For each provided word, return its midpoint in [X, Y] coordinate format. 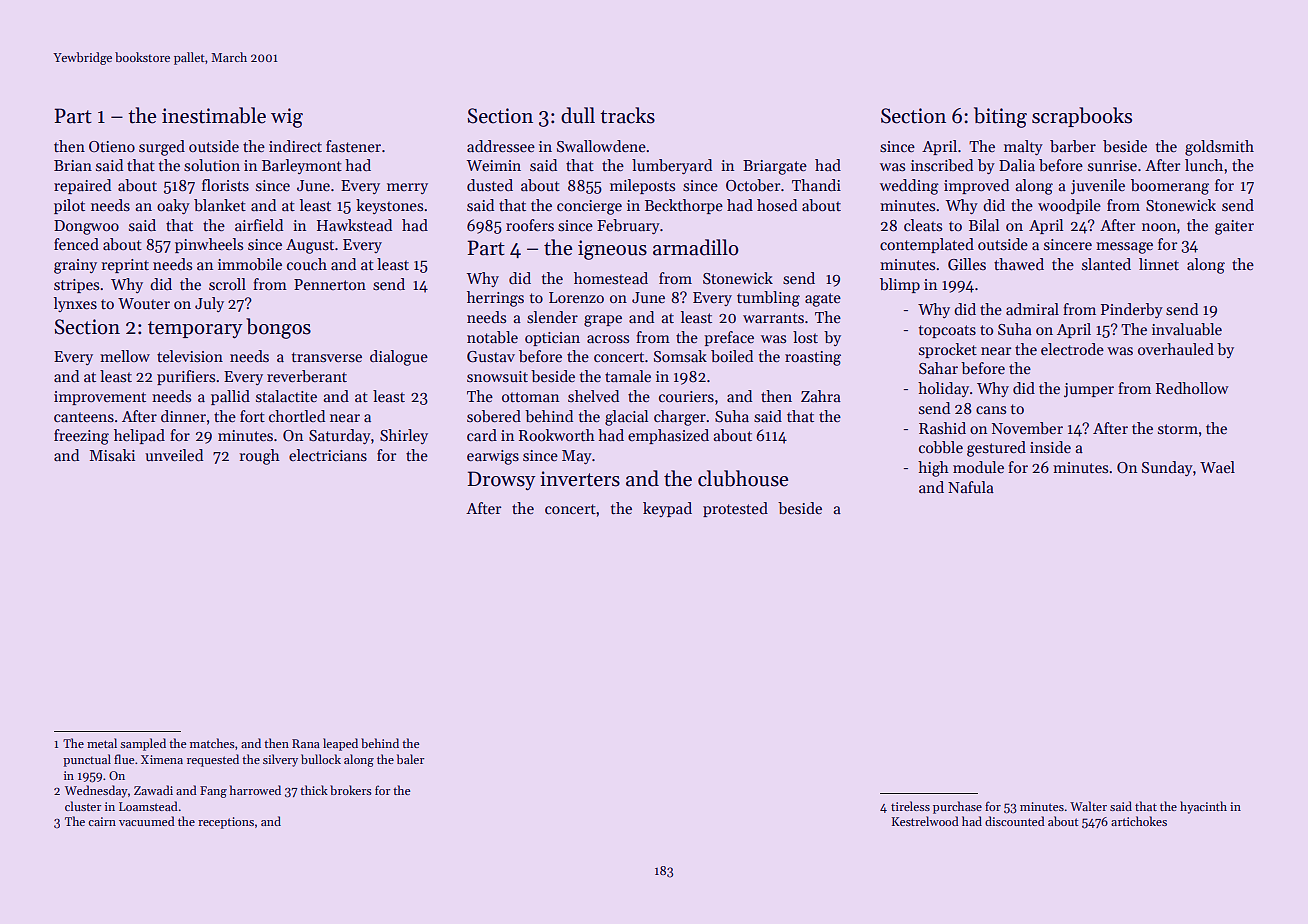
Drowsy [502, 481]
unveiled [174, 455]
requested [213, 760]
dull [578, 115]
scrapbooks [1082, 117]
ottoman [530, 397]
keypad [667, 509]
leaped [340, 744]
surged [162, 148]
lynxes [75, 304]
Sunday [1167, 468]
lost [805, 337]
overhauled [1176, 349]
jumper [1089, 390]
